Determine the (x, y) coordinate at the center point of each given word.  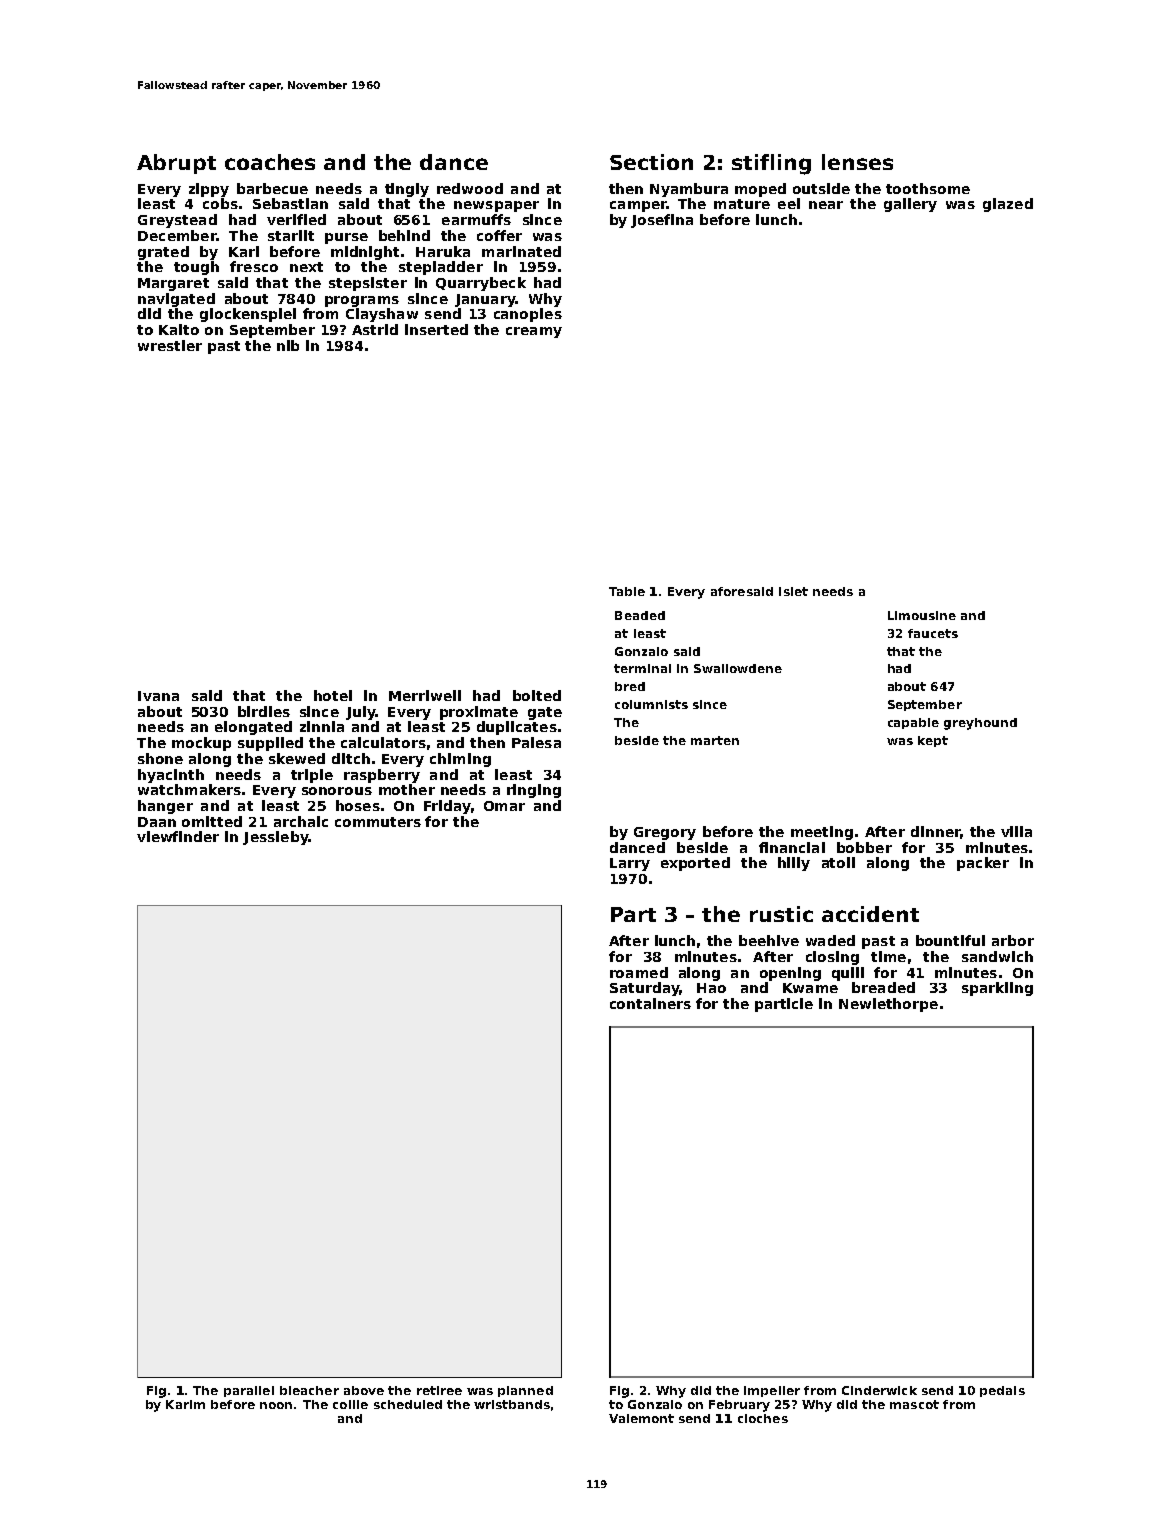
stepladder (441, 268)
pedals (1002, 1391)
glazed (1008, 205)
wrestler (170, 345)
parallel (249, 1391)
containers (650, 1003)
